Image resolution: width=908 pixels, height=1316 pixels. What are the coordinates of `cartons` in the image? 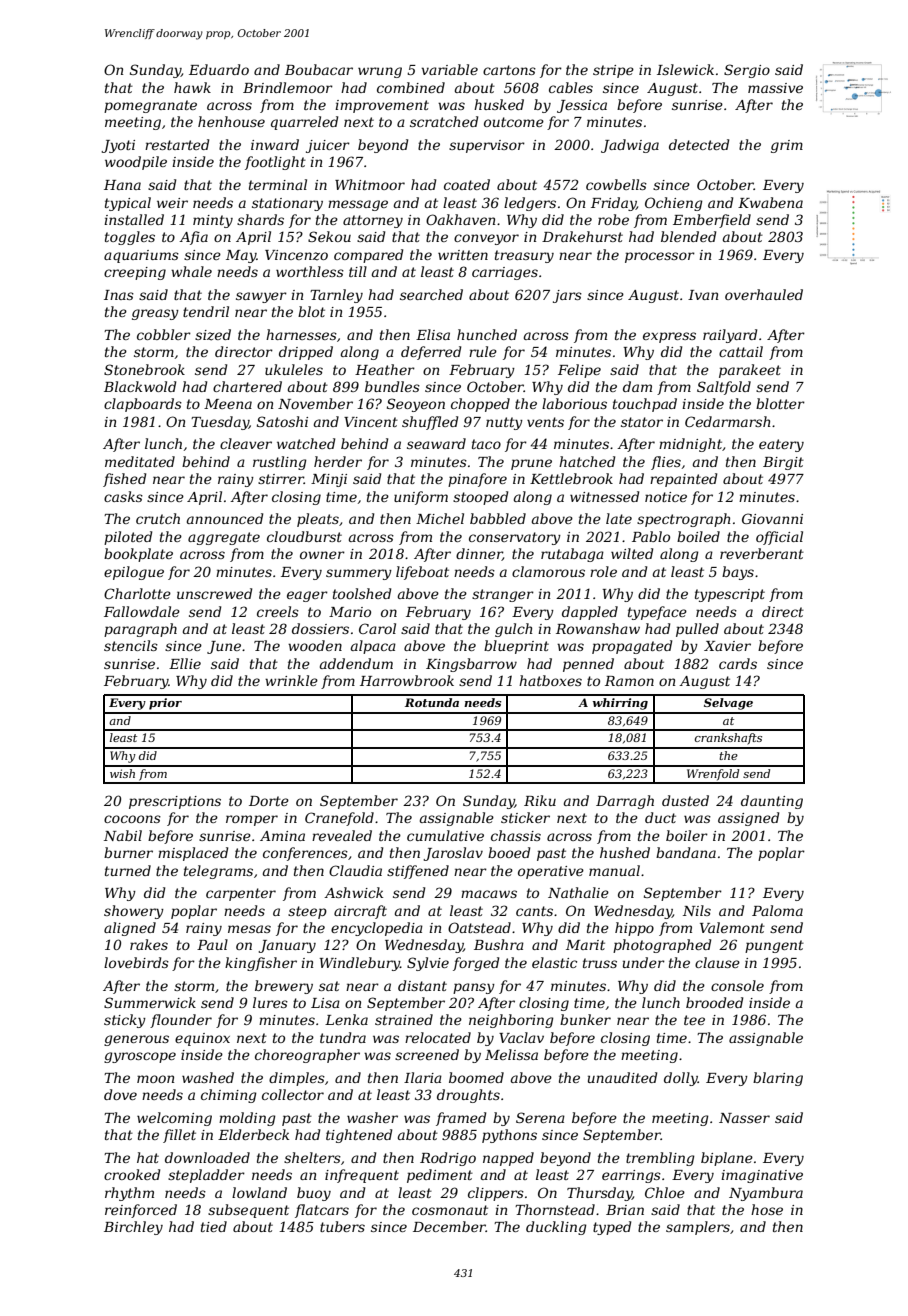 It's located at (509, 70).
